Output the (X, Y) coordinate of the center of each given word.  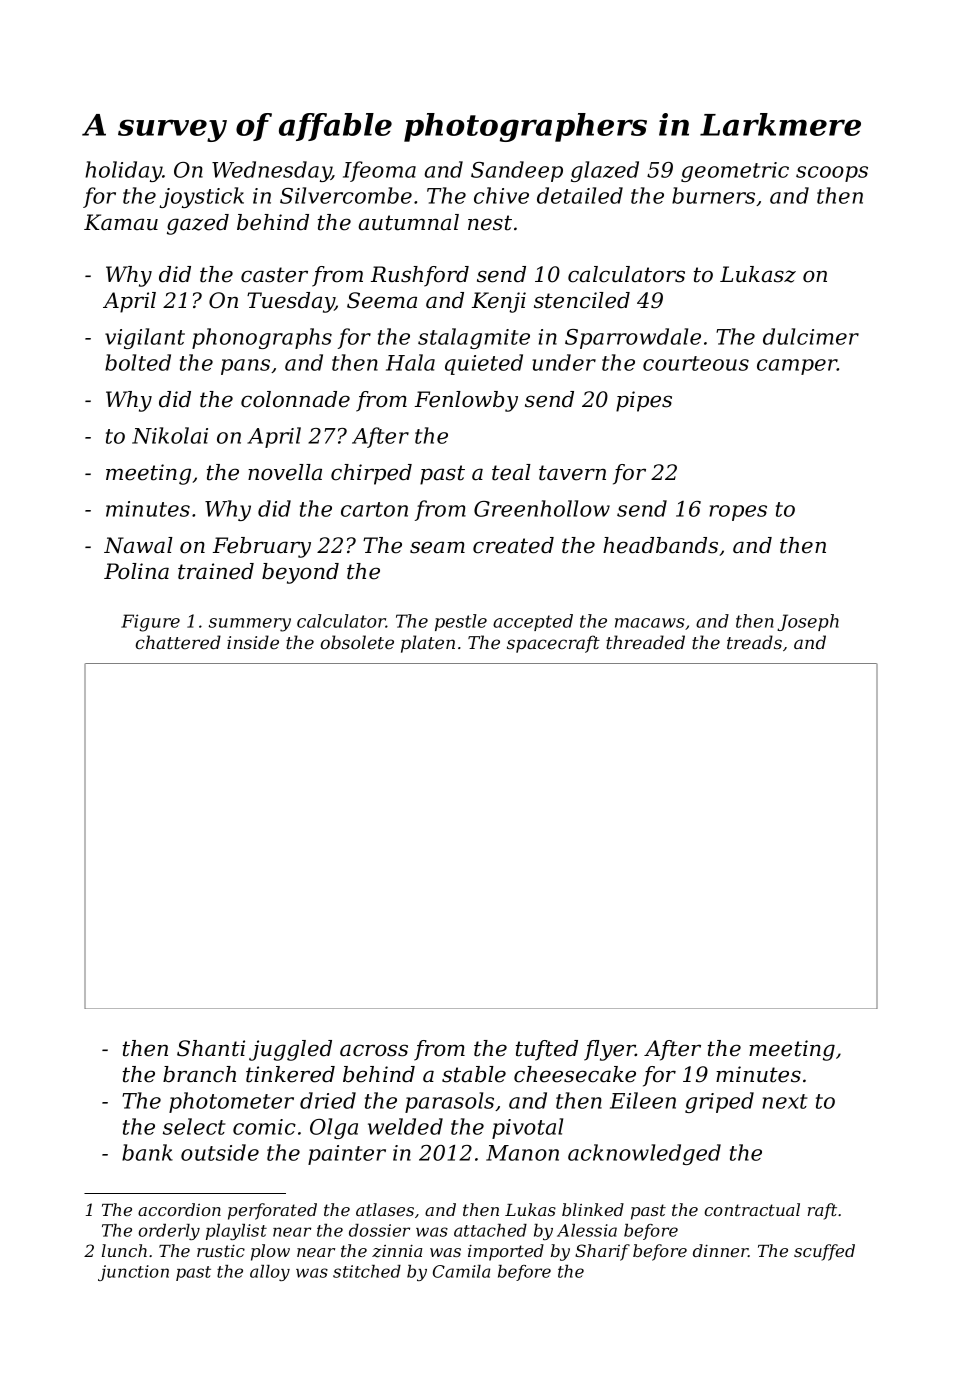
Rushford (420, 276)
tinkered (290, 1074)
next (784, 1101)
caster (274, 275)
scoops (832, 174)
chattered (178, 642)
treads (754, 642)
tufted (547, 1050)
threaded (645, 642)
